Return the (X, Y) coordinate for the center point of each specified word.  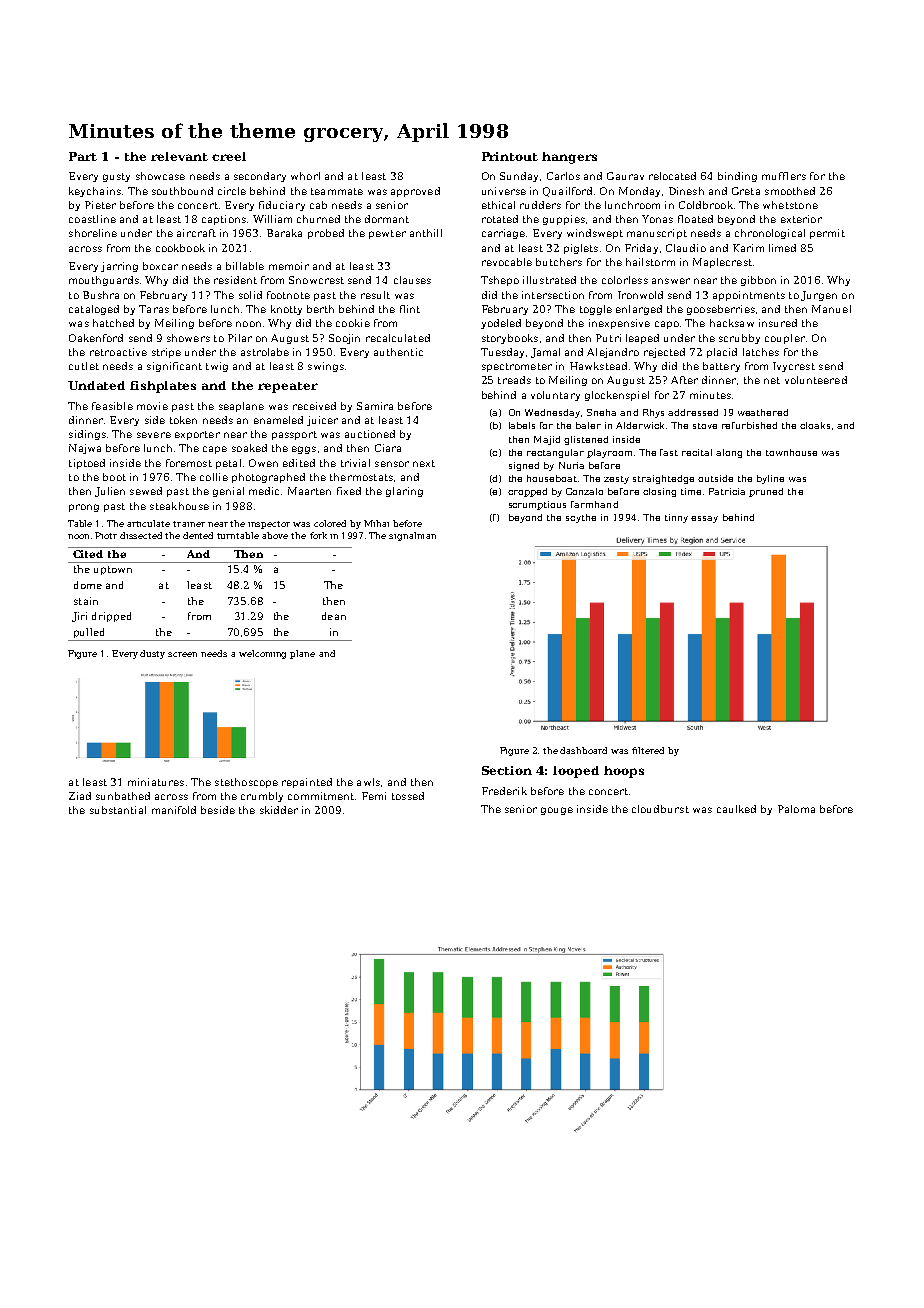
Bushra (101, 295)
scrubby (739, 339)
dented (198, 535)
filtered (648, 750)
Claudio (686, 248)
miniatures (156, 782)
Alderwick (640, 425)
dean (334, 616)
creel (229, 156)
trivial (355, 463)
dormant (387, 219)
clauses (412, 280)
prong (84, 508)
